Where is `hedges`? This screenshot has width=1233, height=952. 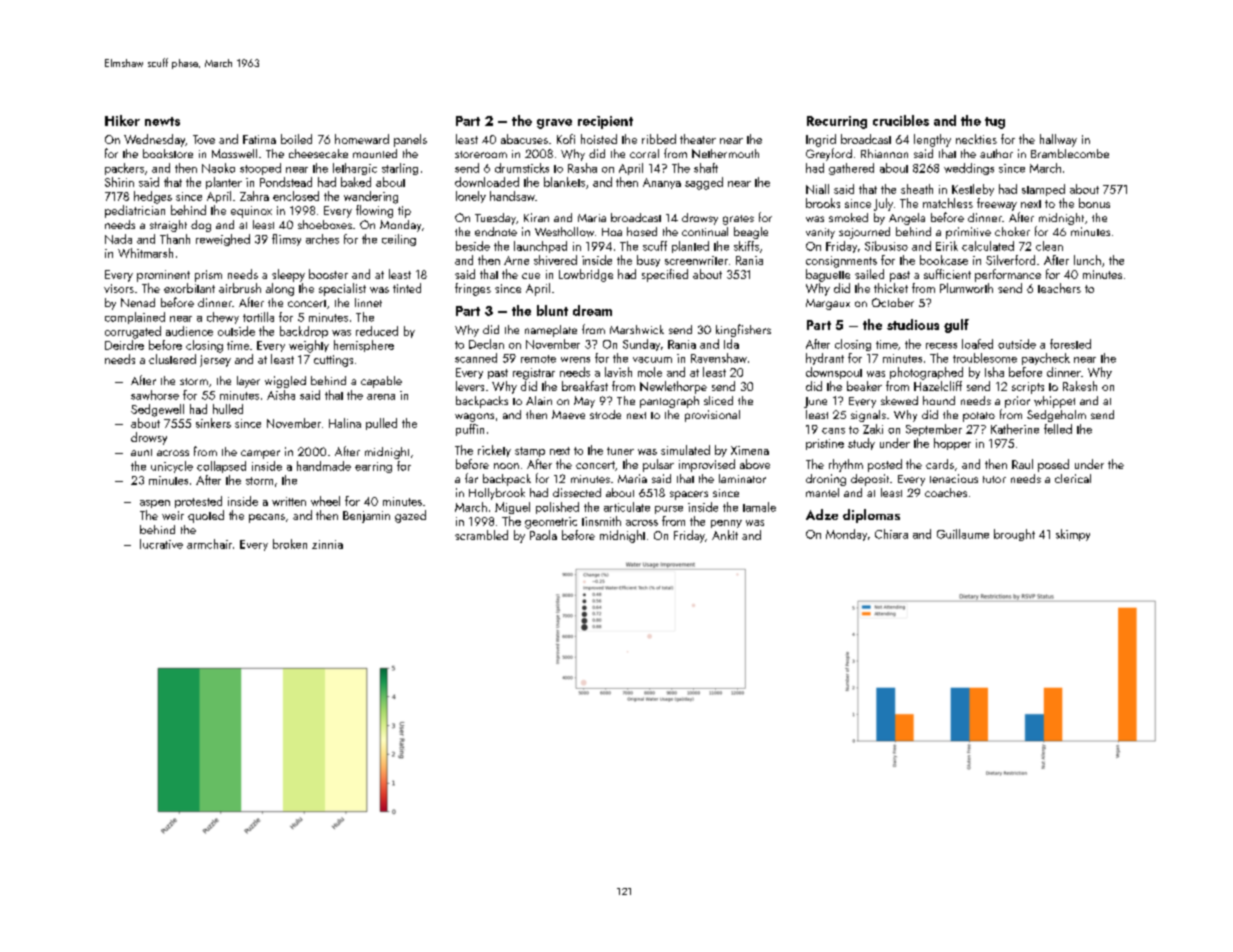
hedges is located at coordinates (153, 197).
